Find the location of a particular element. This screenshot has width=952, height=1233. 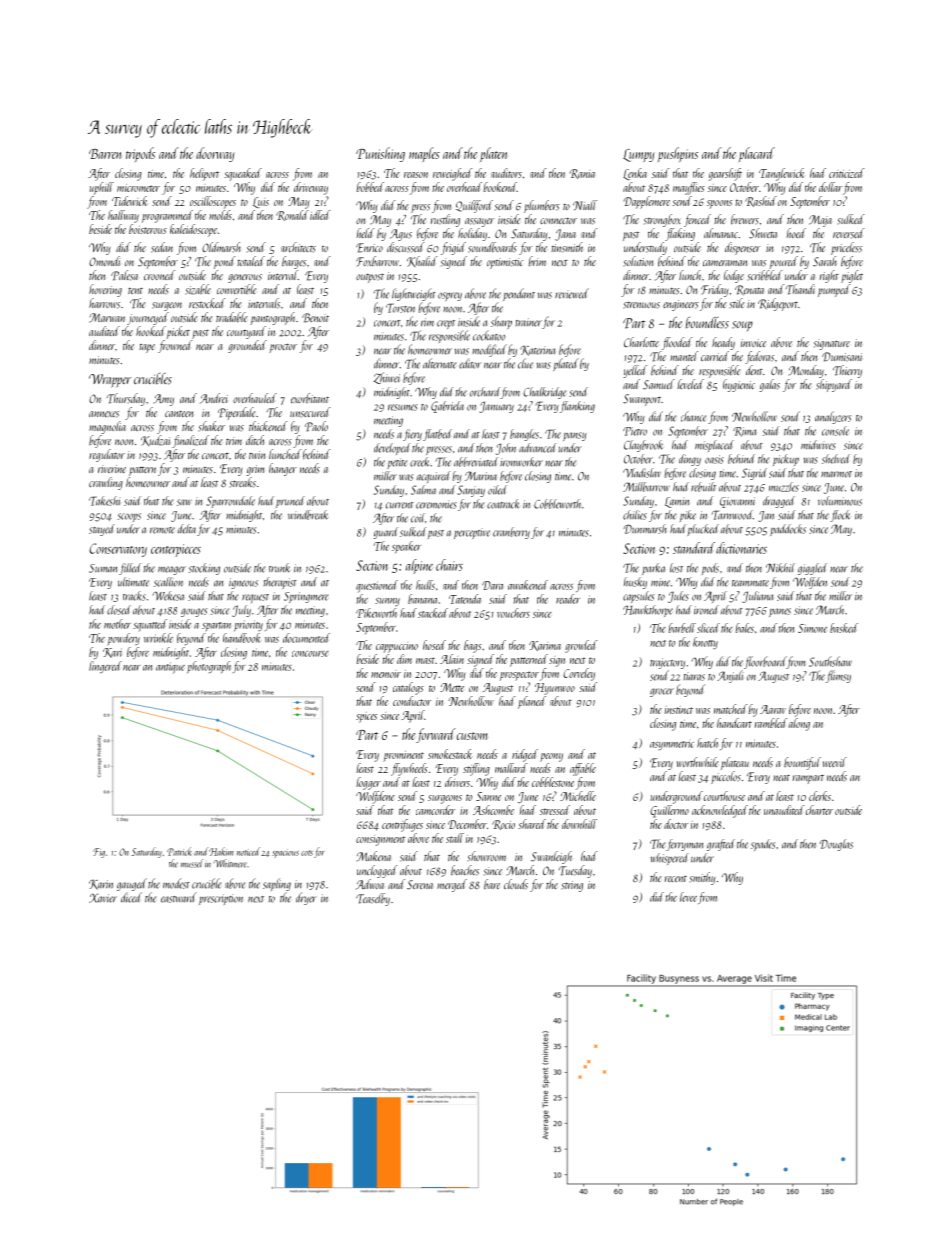

platen is located at coordinates (493, 154).
